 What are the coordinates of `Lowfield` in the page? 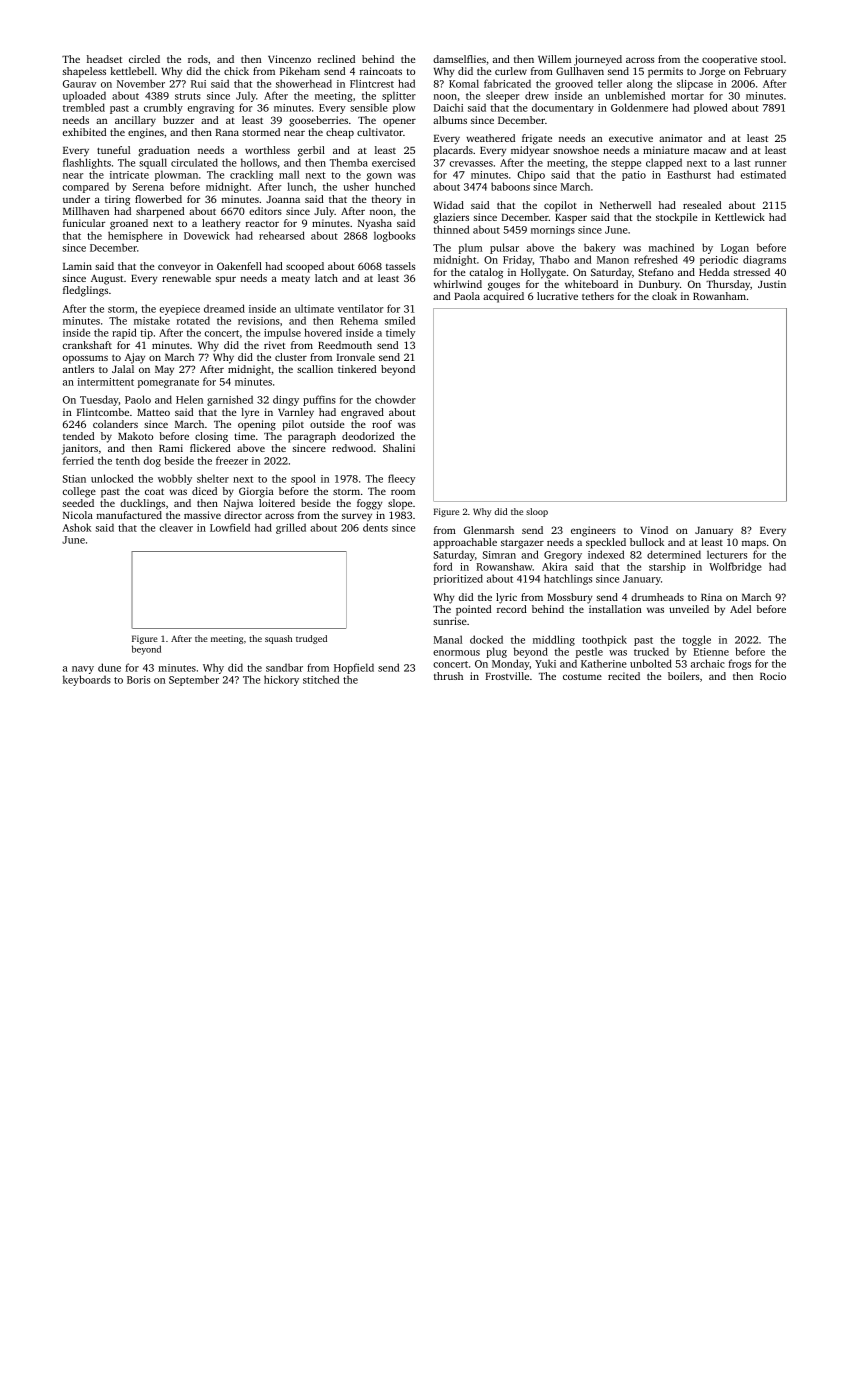 It's located at (230, 527).
